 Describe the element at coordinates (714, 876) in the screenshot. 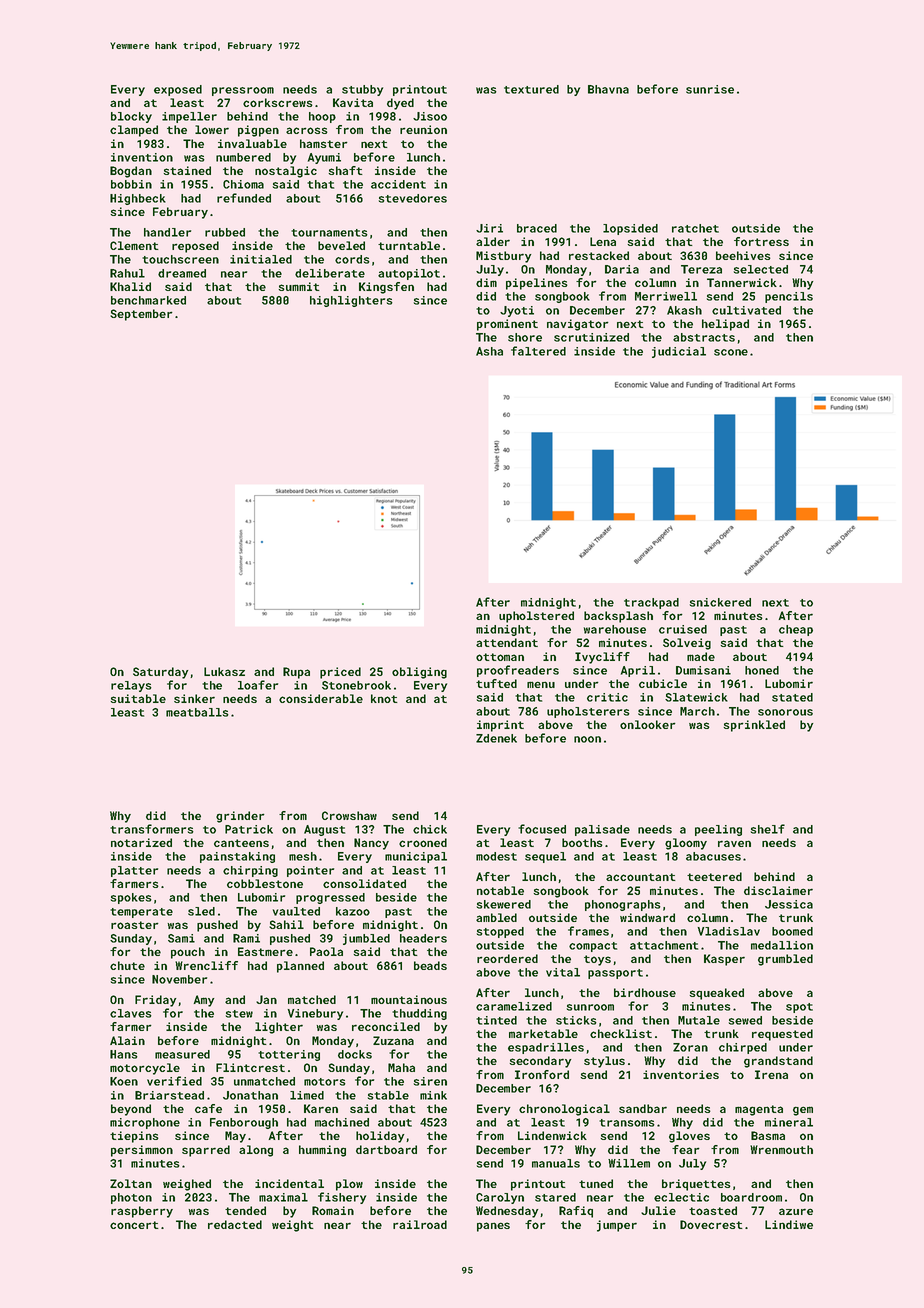

I see `teetered` at that location.
